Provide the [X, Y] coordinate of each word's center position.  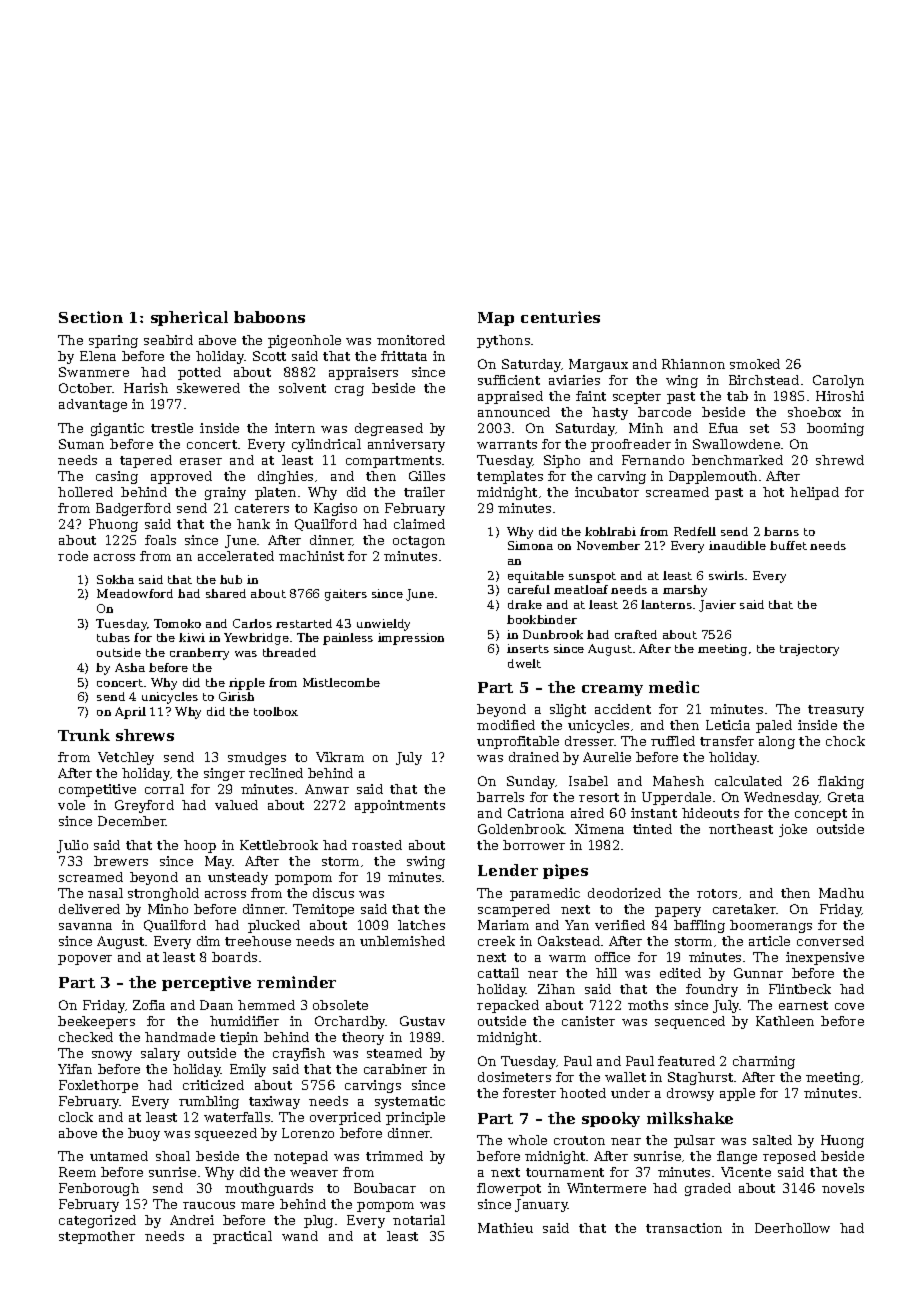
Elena [98, 356]
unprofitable [518, 742]
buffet [788, 545]
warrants [507, 444]
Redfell [695, 531]
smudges [257, 758]
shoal [173, 1156]
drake [525, 604]
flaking [841, 782]
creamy [612, 690]
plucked [274, 926]
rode [73, 556]
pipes [565, 871]
